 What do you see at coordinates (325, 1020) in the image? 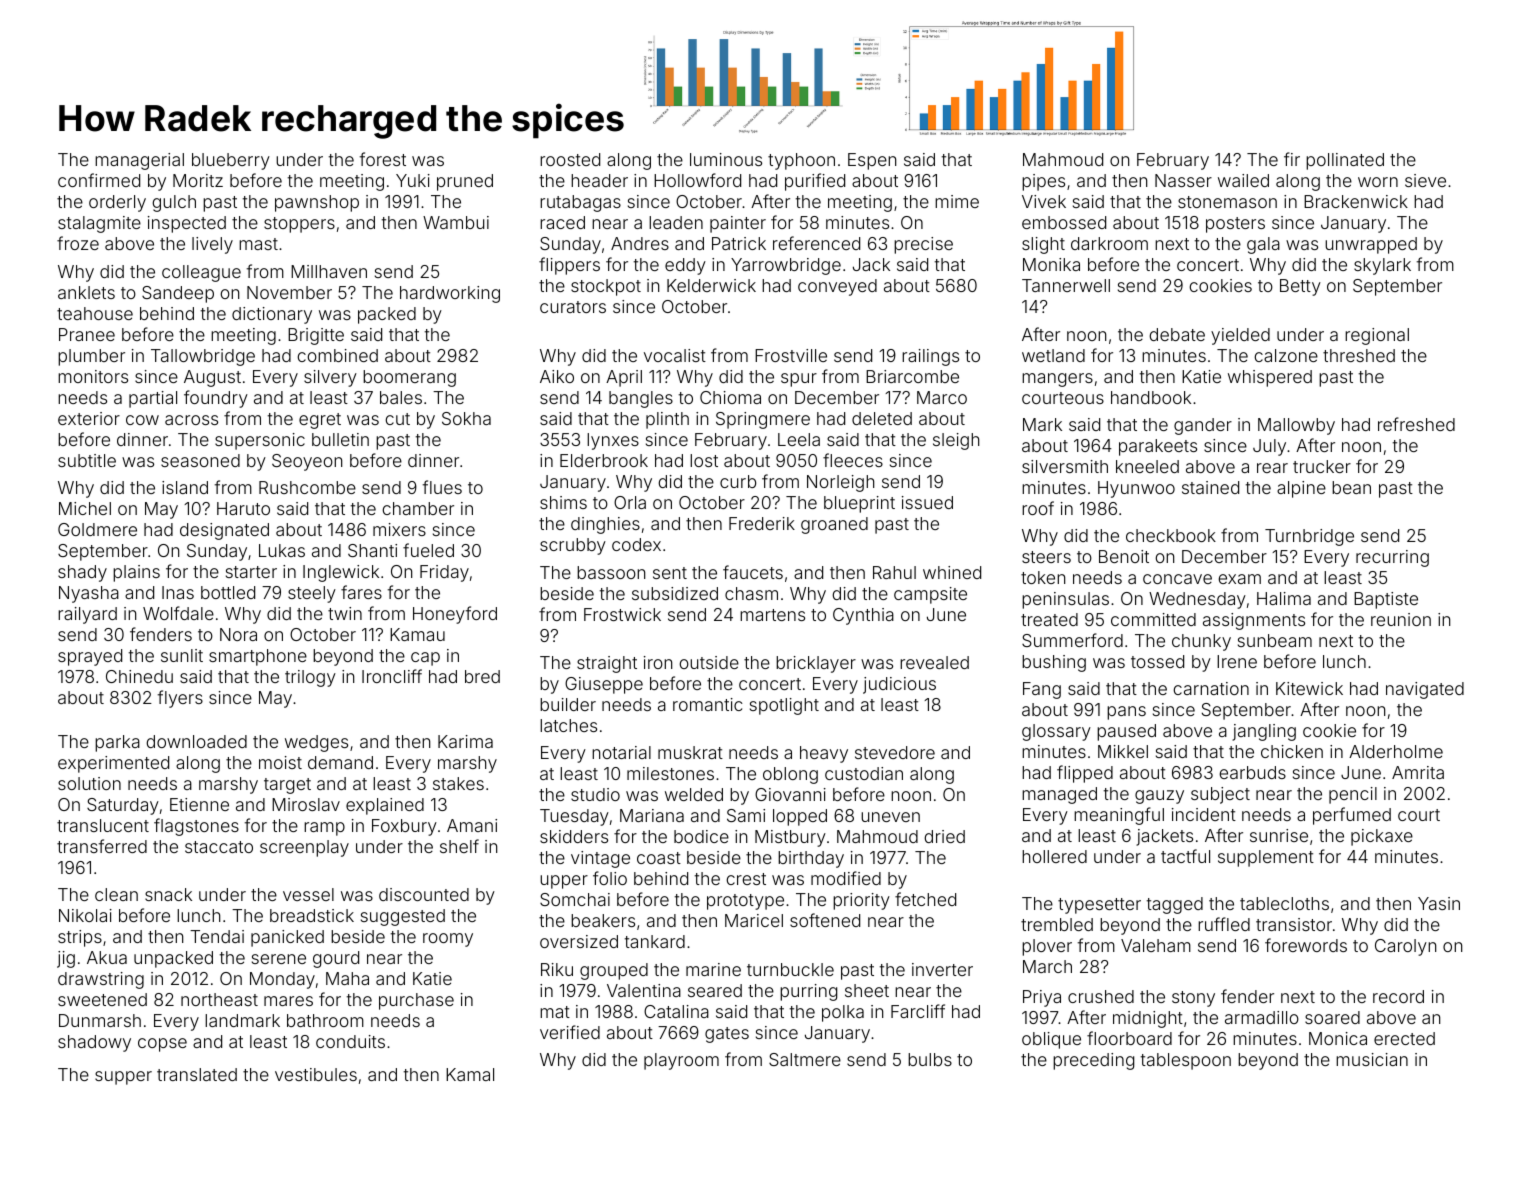
I see `bathroom` at bounding box center [325, 1020].
